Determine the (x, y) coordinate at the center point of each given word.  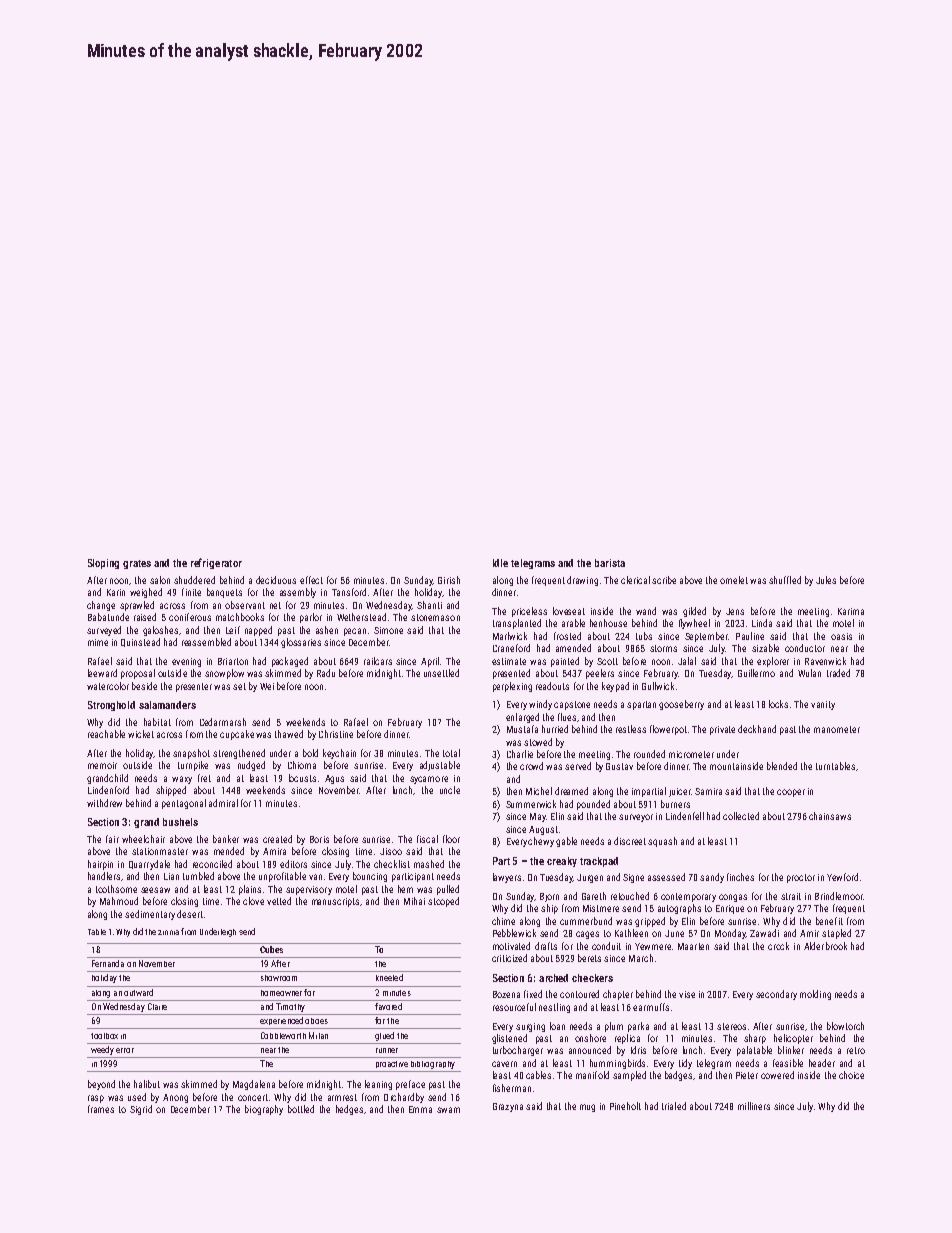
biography (264, 1110)
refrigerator (216, 563)
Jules (826, 580)
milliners (754, 1106)
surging (530, 1027)
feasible (788, 1063)
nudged (251, 766)
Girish (449, 580)
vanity (823, 705)
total (451, 753)
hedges (349, 1110)
